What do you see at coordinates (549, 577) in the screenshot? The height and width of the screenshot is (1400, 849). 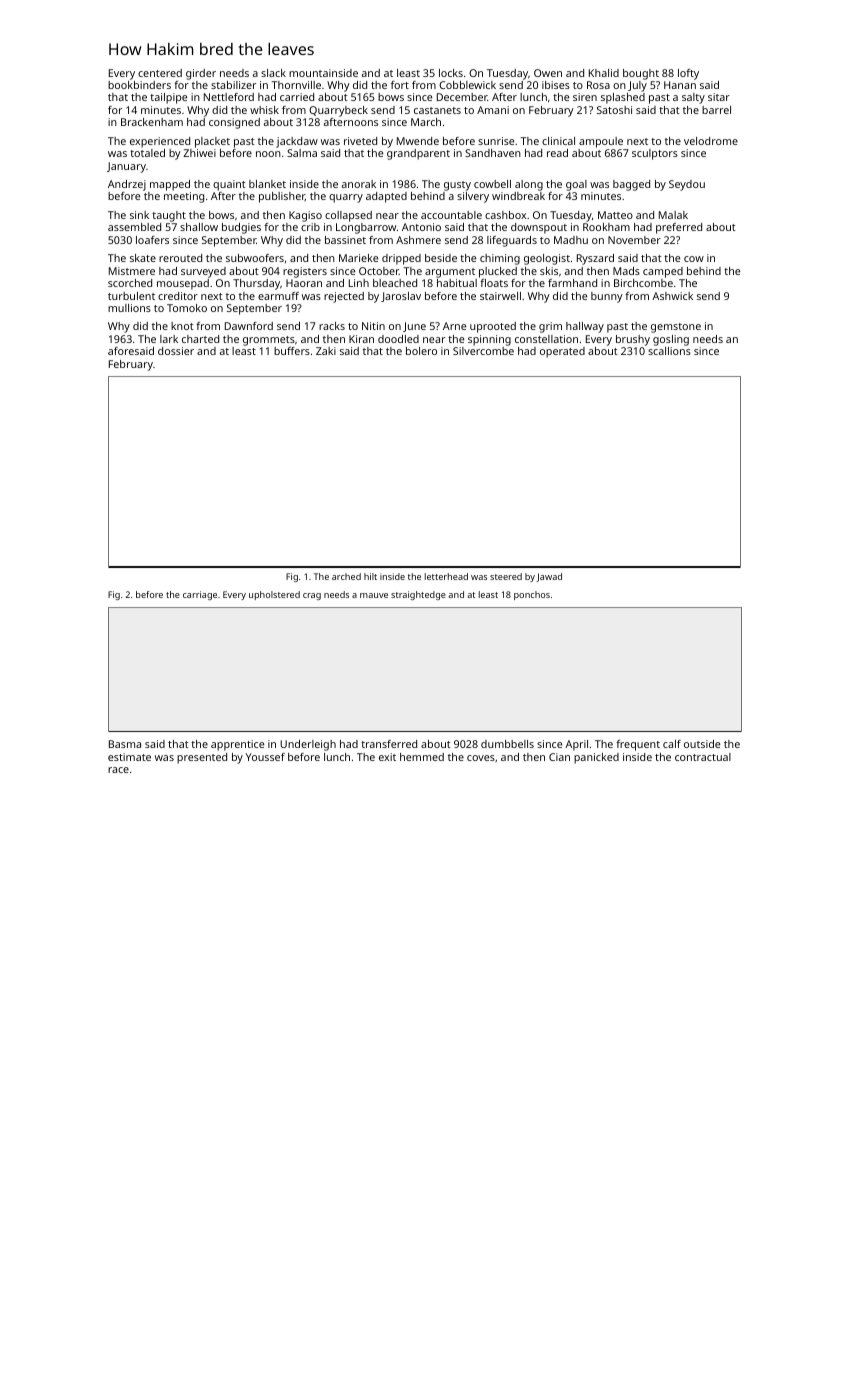 I see `Jawad` at bounding box center [549, 577].
